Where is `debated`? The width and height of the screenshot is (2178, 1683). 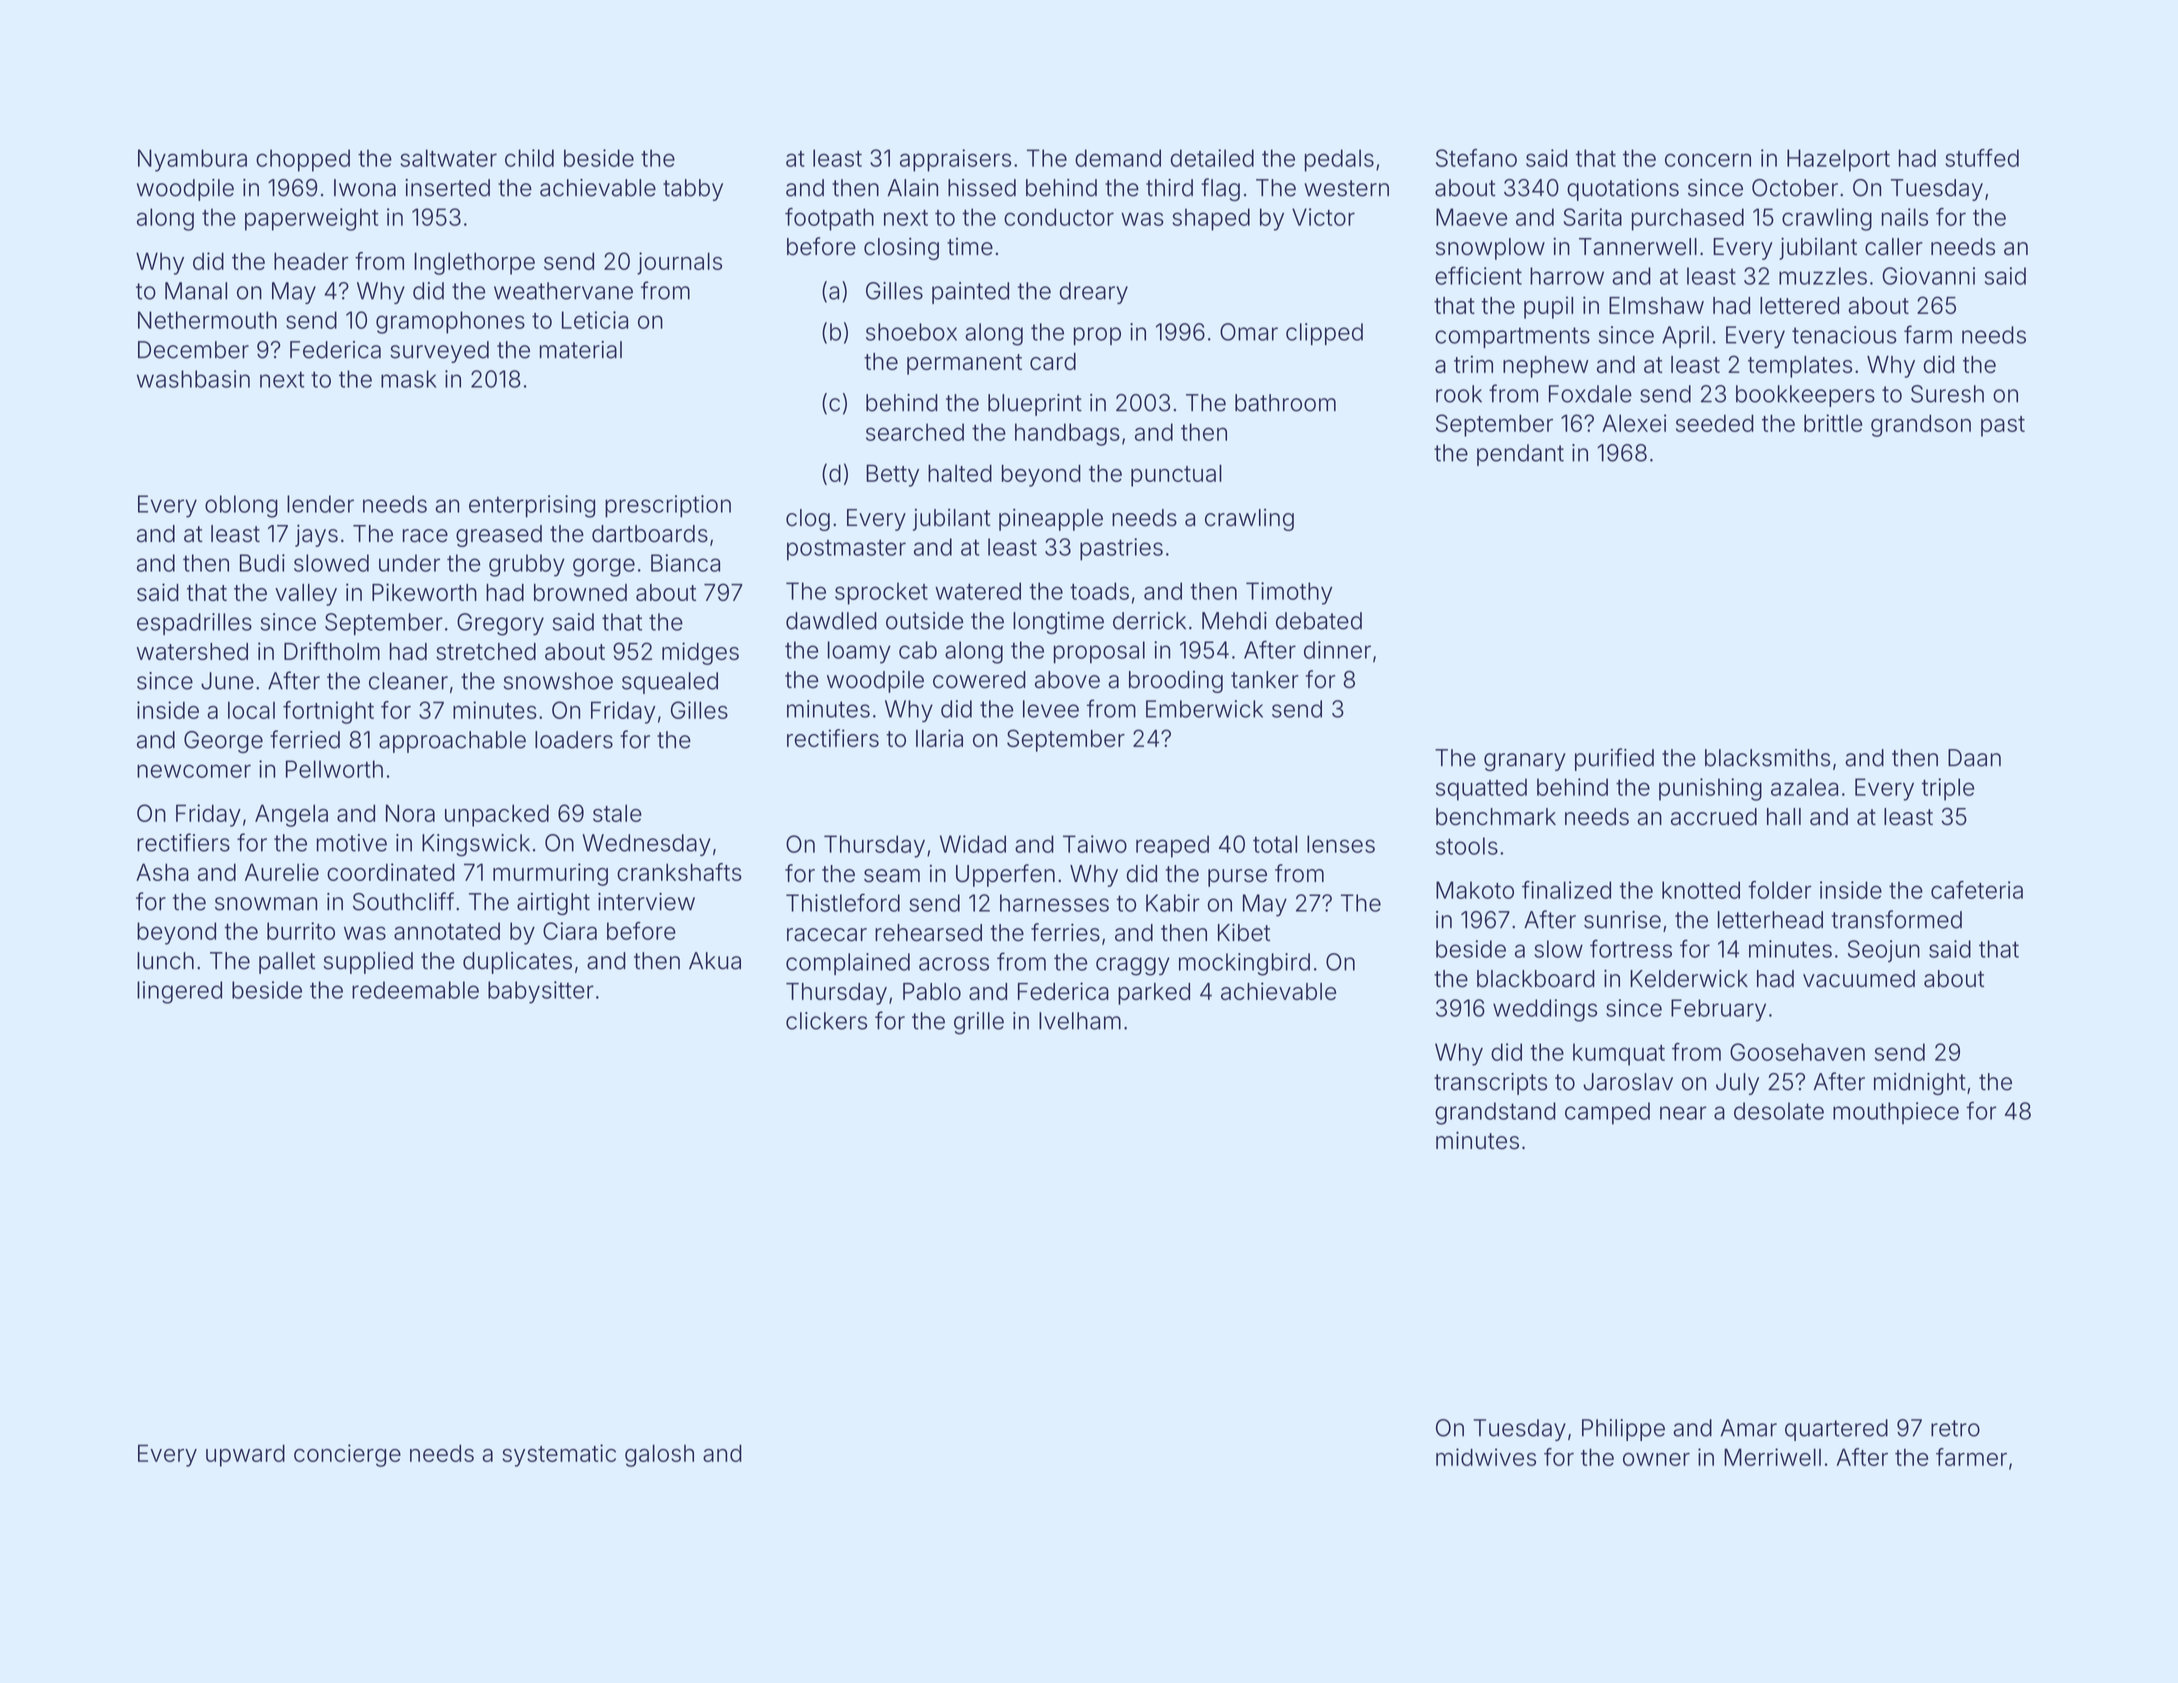 debated is located at coordinates (1319, 621).
